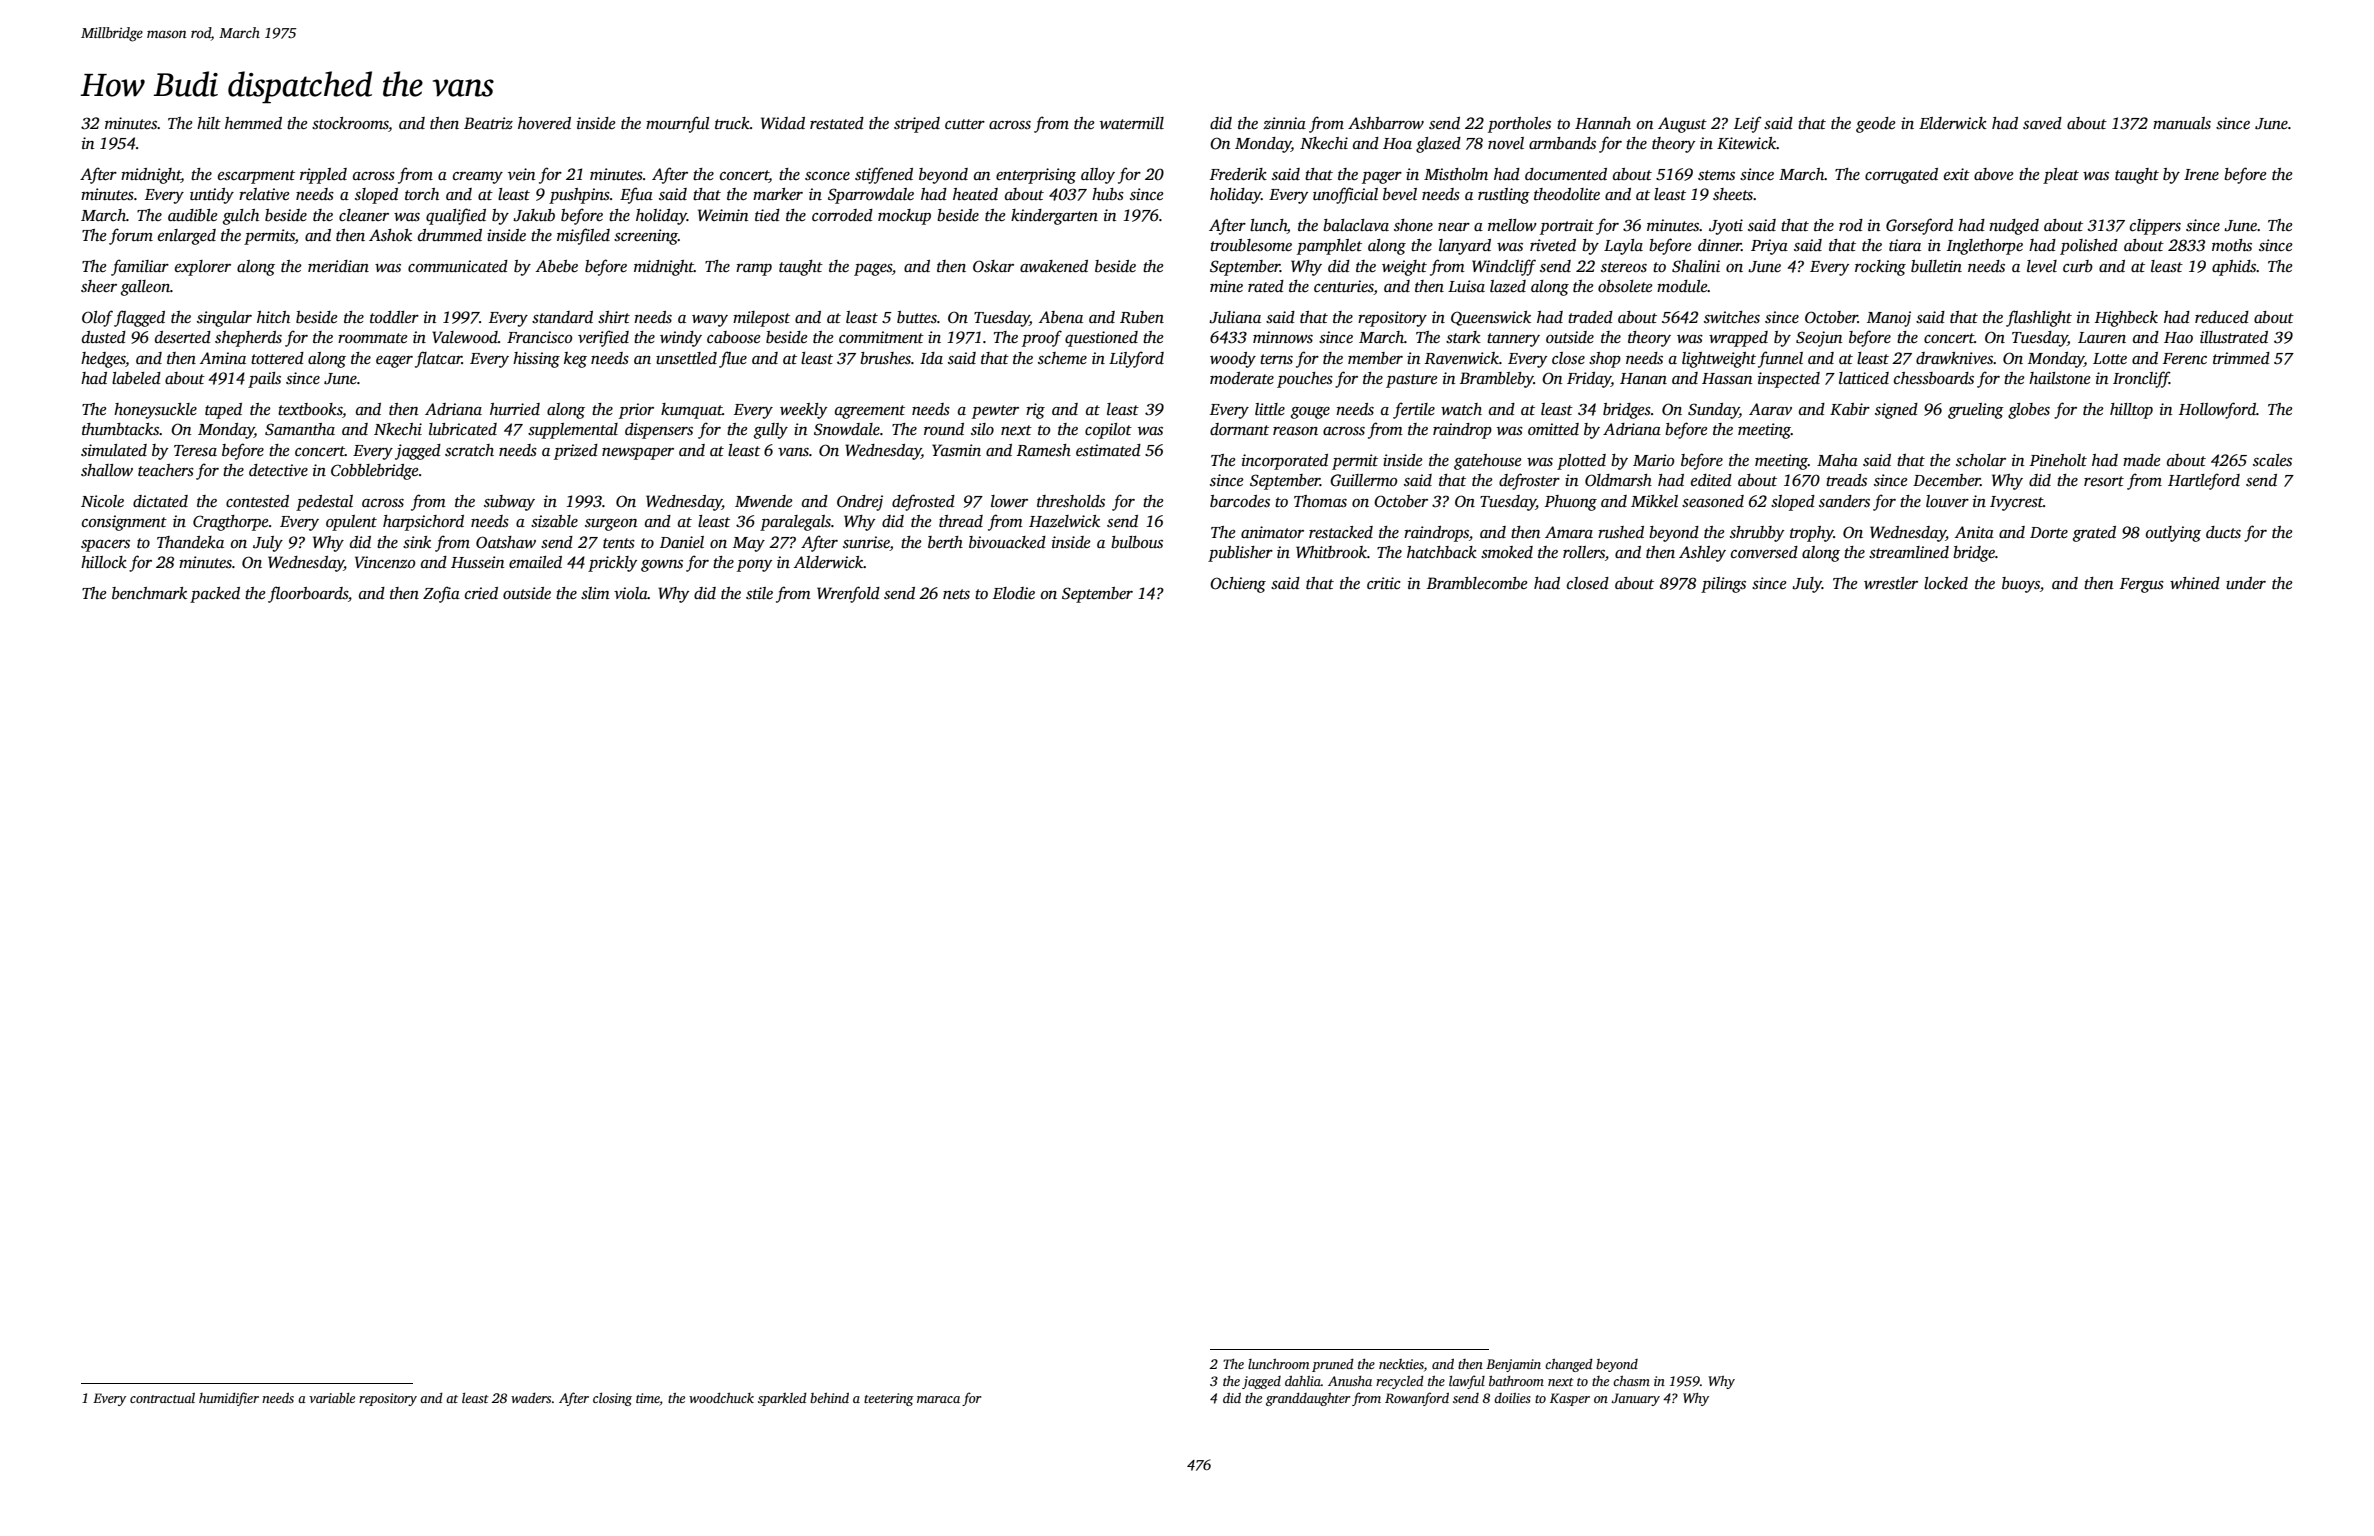  I want to click on Elderwick, so click(1953, 123).
